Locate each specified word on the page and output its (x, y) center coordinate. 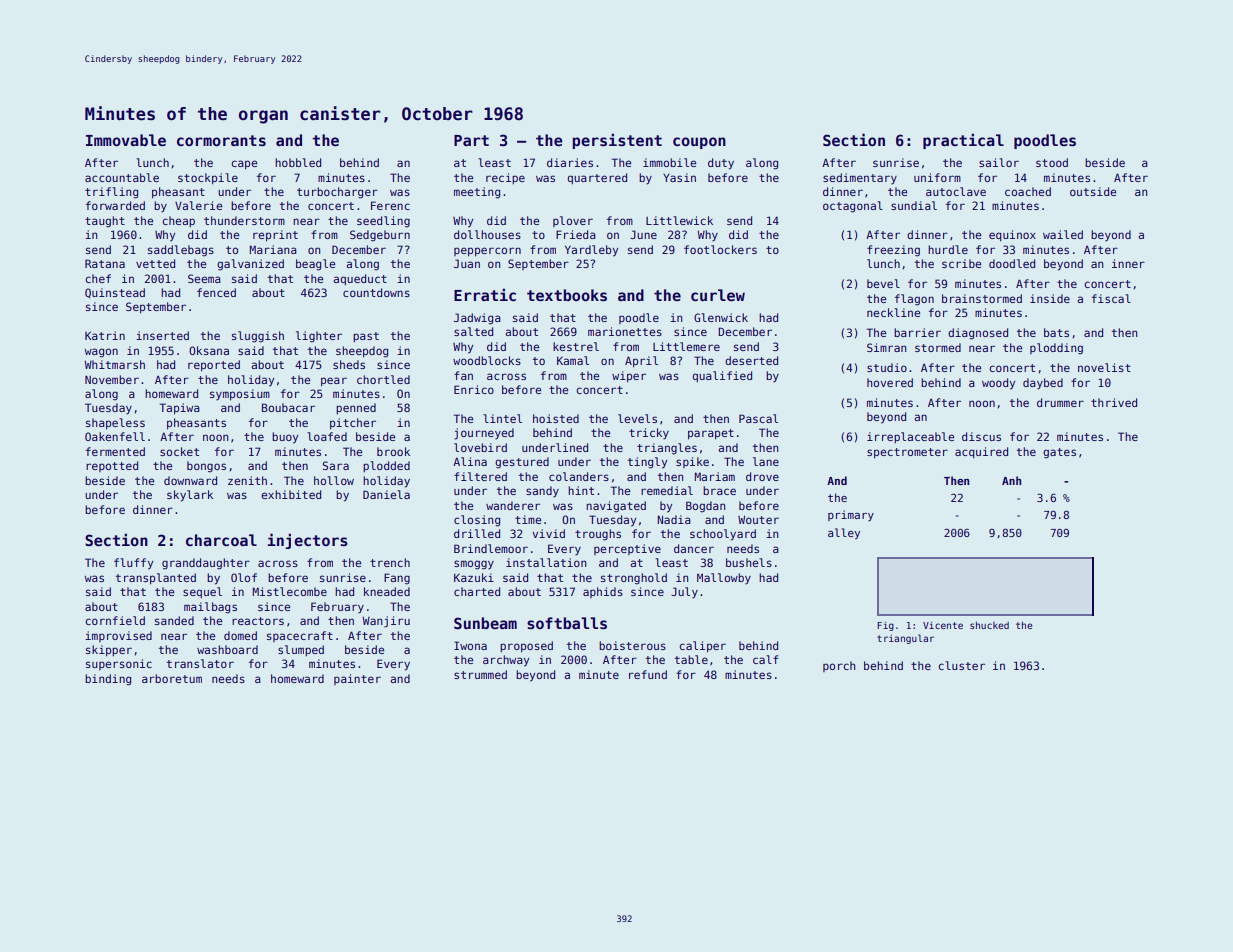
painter (357, 679)
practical (963, 141)
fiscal (1111, 298)
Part (471, 140)
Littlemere (686, 346)
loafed (327, 436)
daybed (1043, 384)
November (112, 379)
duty (721, 164)
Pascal (758, 418)
